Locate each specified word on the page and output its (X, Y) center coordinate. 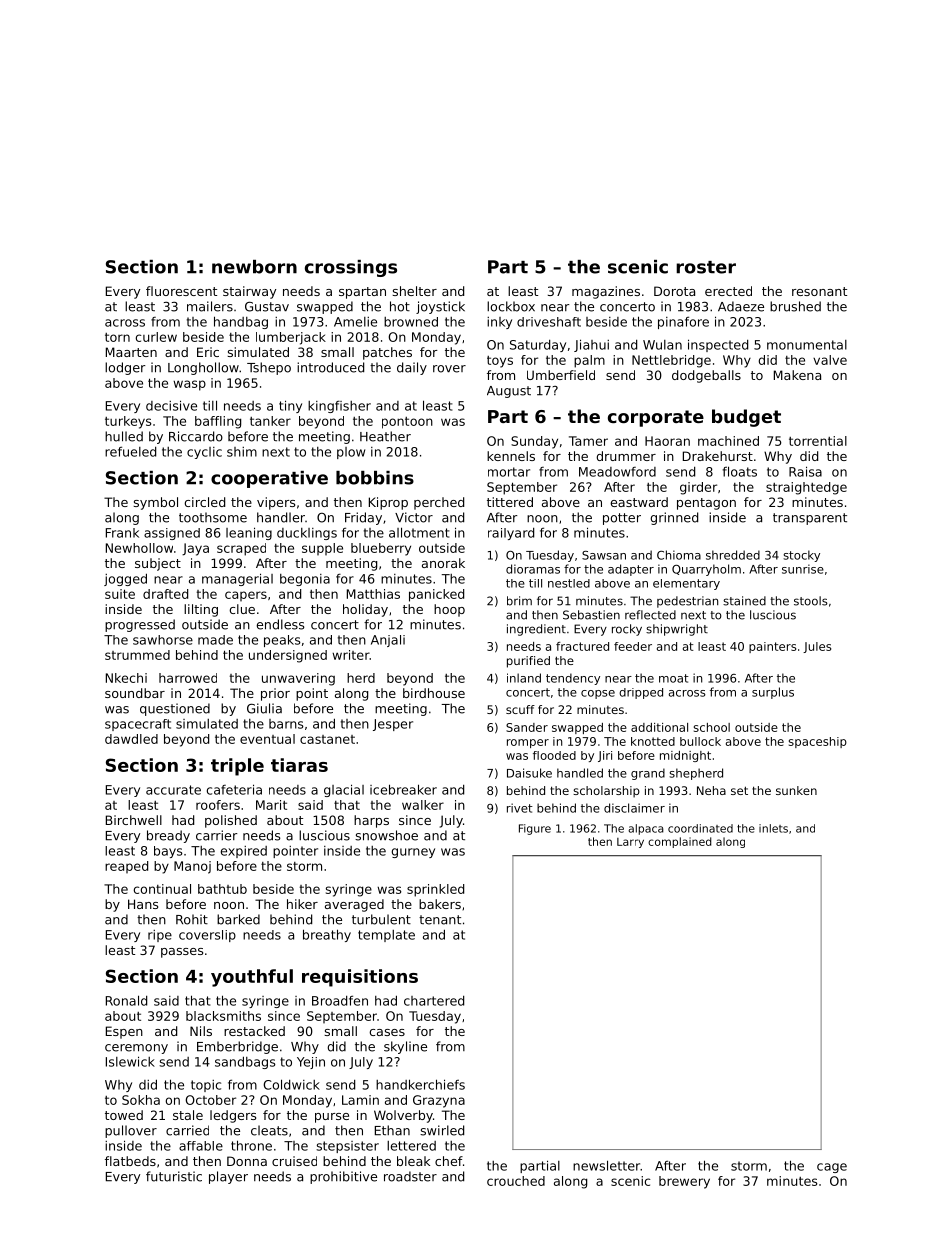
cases (387, 1032)
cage (832, 1168)
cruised (294, 1161)
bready (168, 836)
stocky (801, 556)
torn (117, 337)
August (509, 392)
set (739, 790)
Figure (535, 829)
